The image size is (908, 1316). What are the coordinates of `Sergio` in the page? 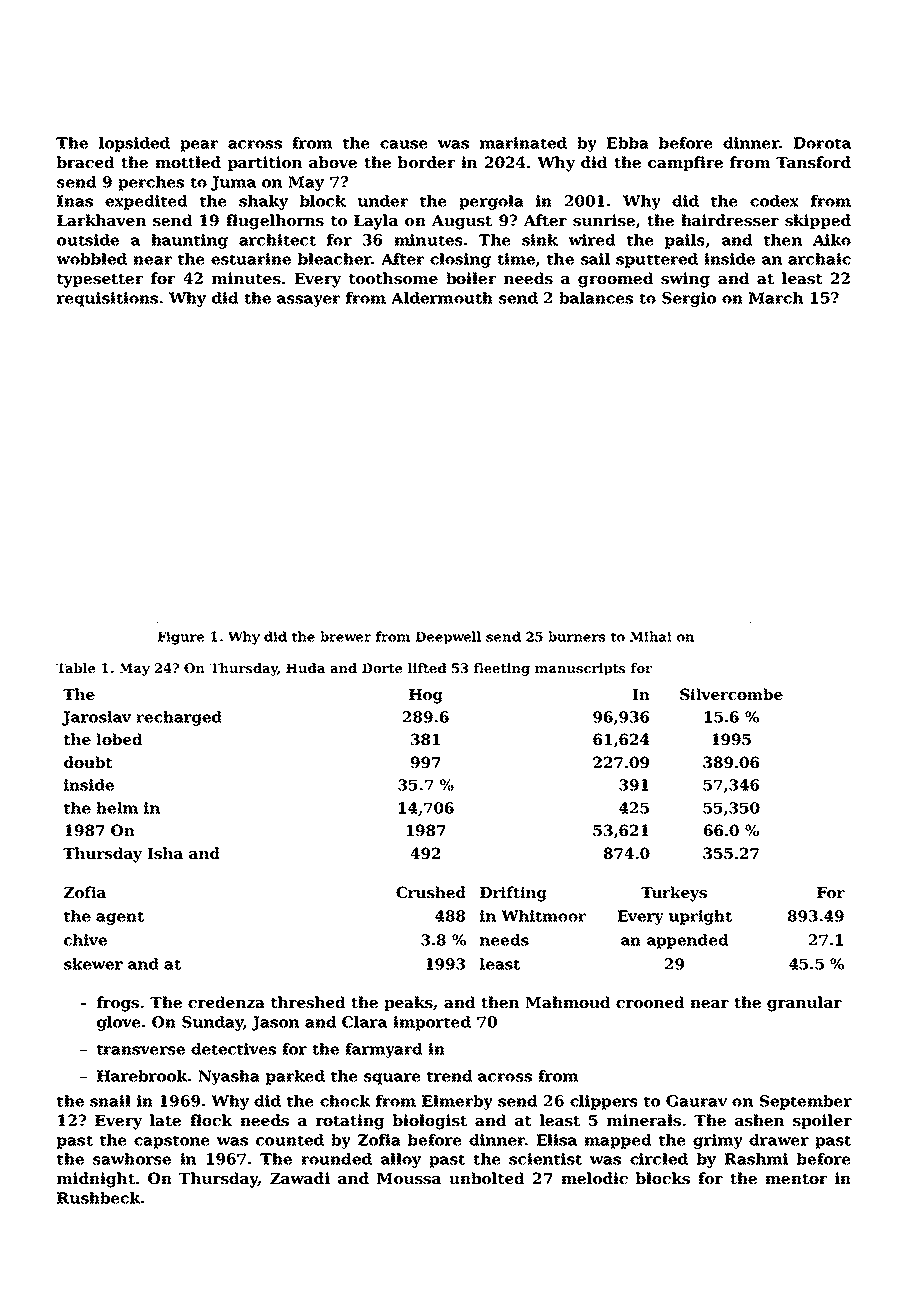 It's located at (689, 299).
